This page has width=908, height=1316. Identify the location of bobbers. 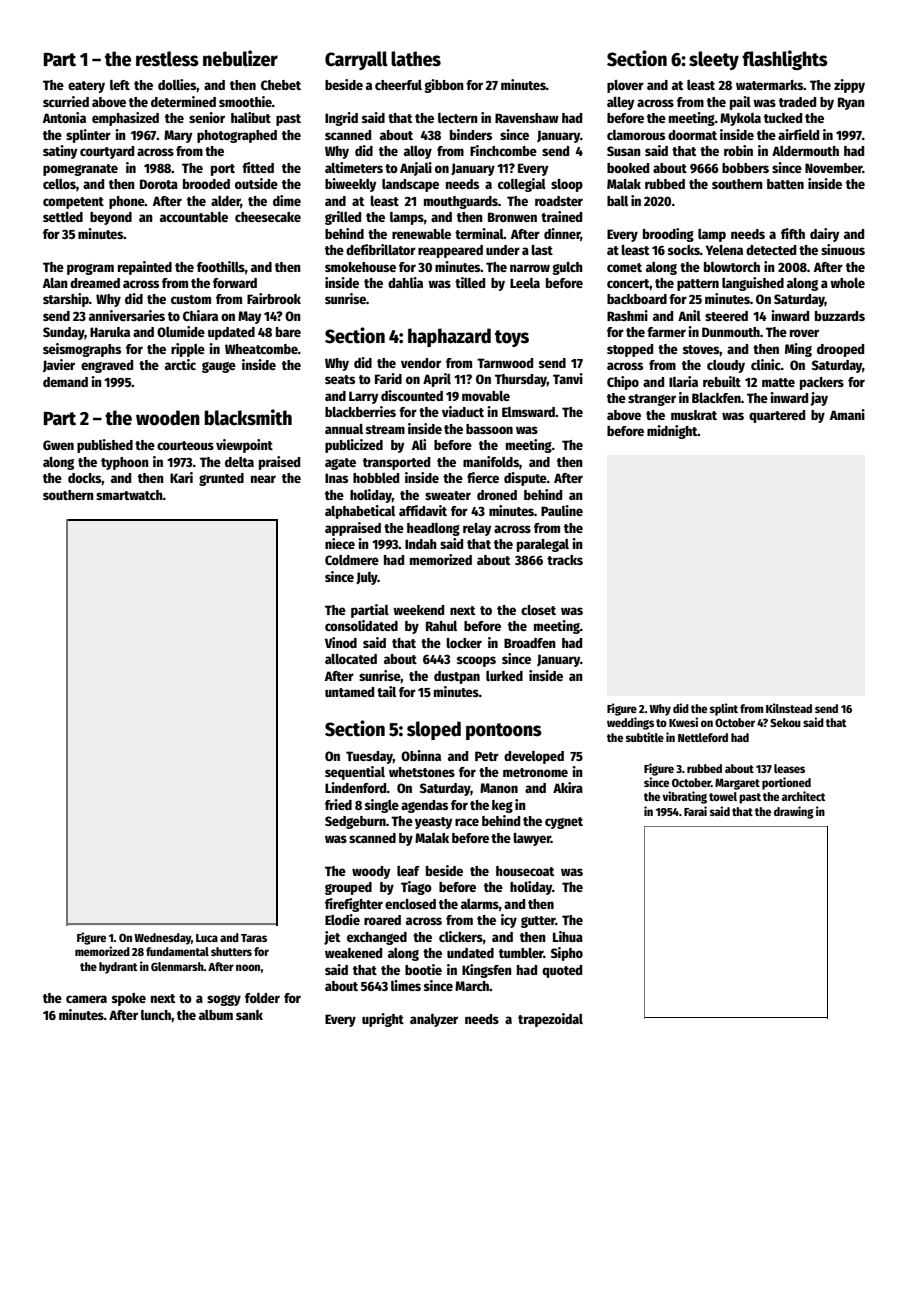
(745, 168).
